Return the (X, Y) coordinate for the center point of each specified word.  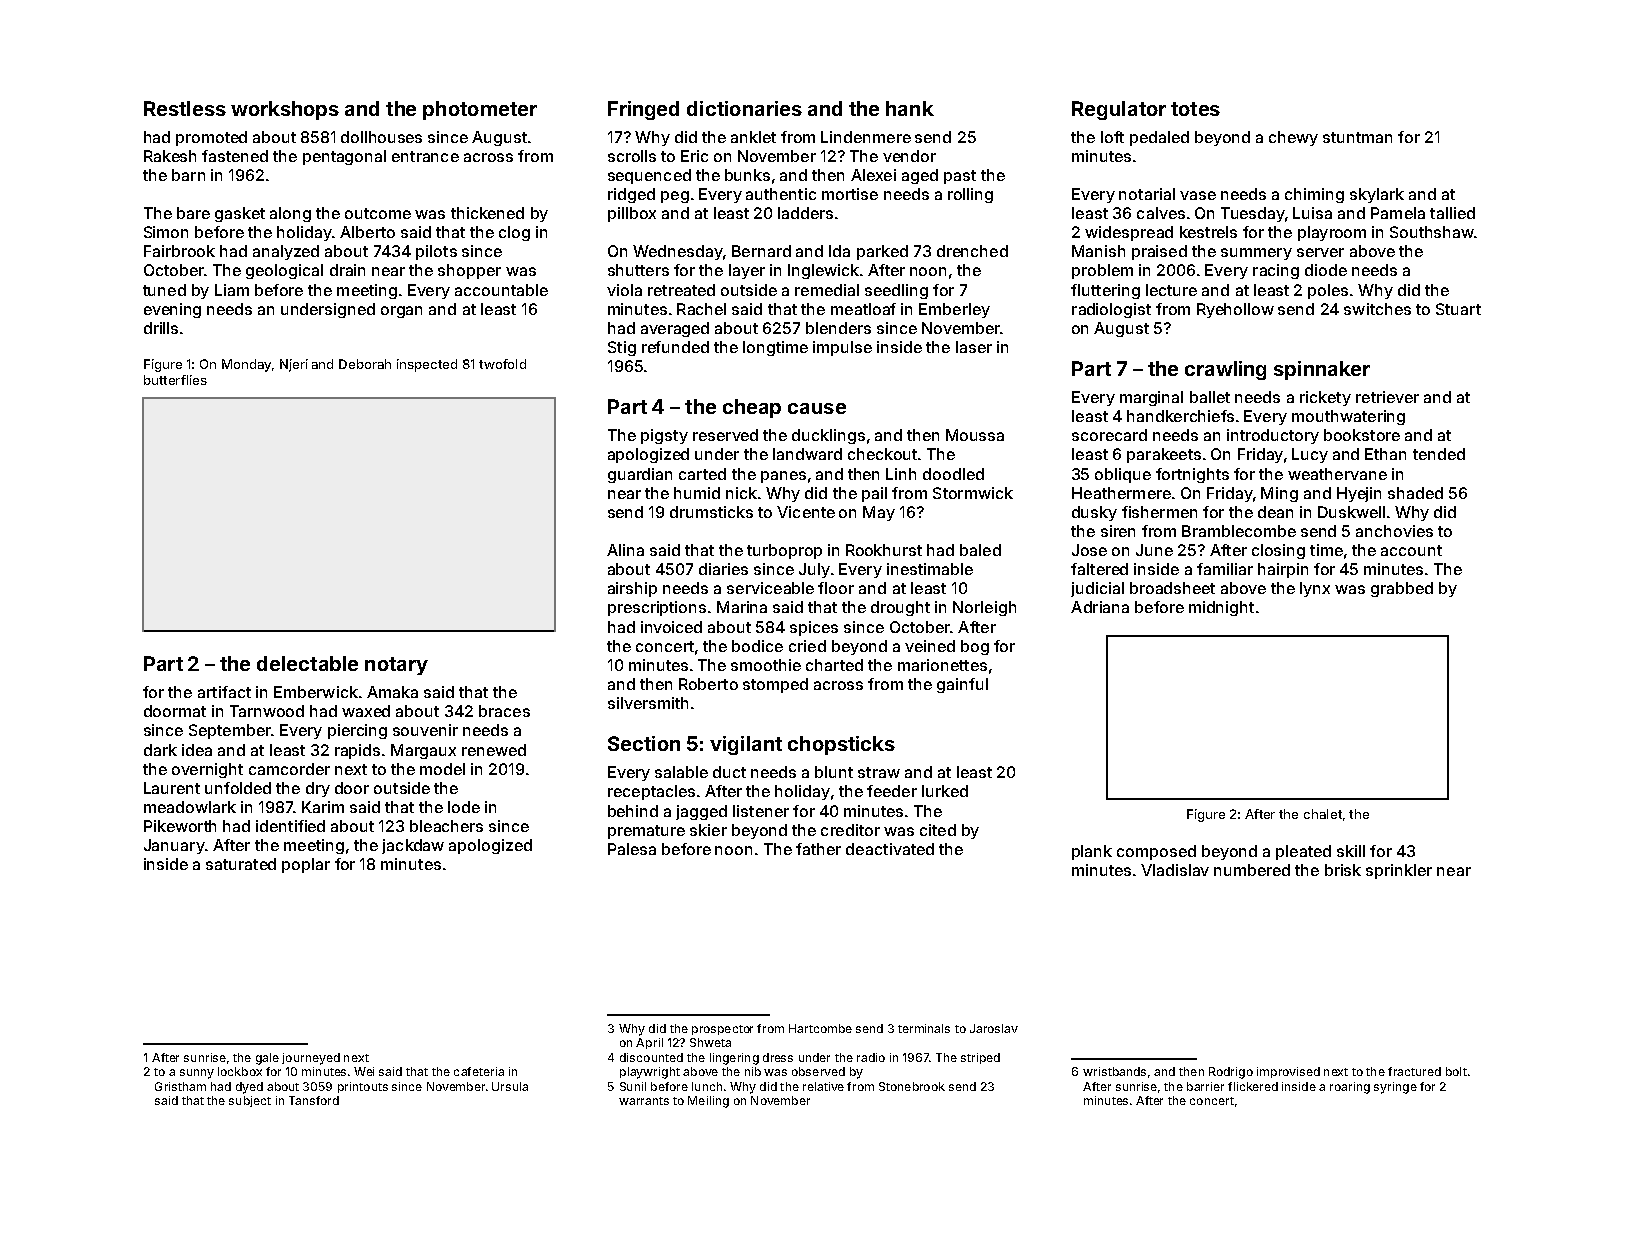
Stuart (1458, 309)
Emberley (954, 310)
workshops (285, 110)
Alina (625, 550)
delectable (307, 663)
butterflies (175, 380)
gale (267, 1059)
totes (1195, 109)
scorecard (1109, 435)
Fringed (643, 110)
